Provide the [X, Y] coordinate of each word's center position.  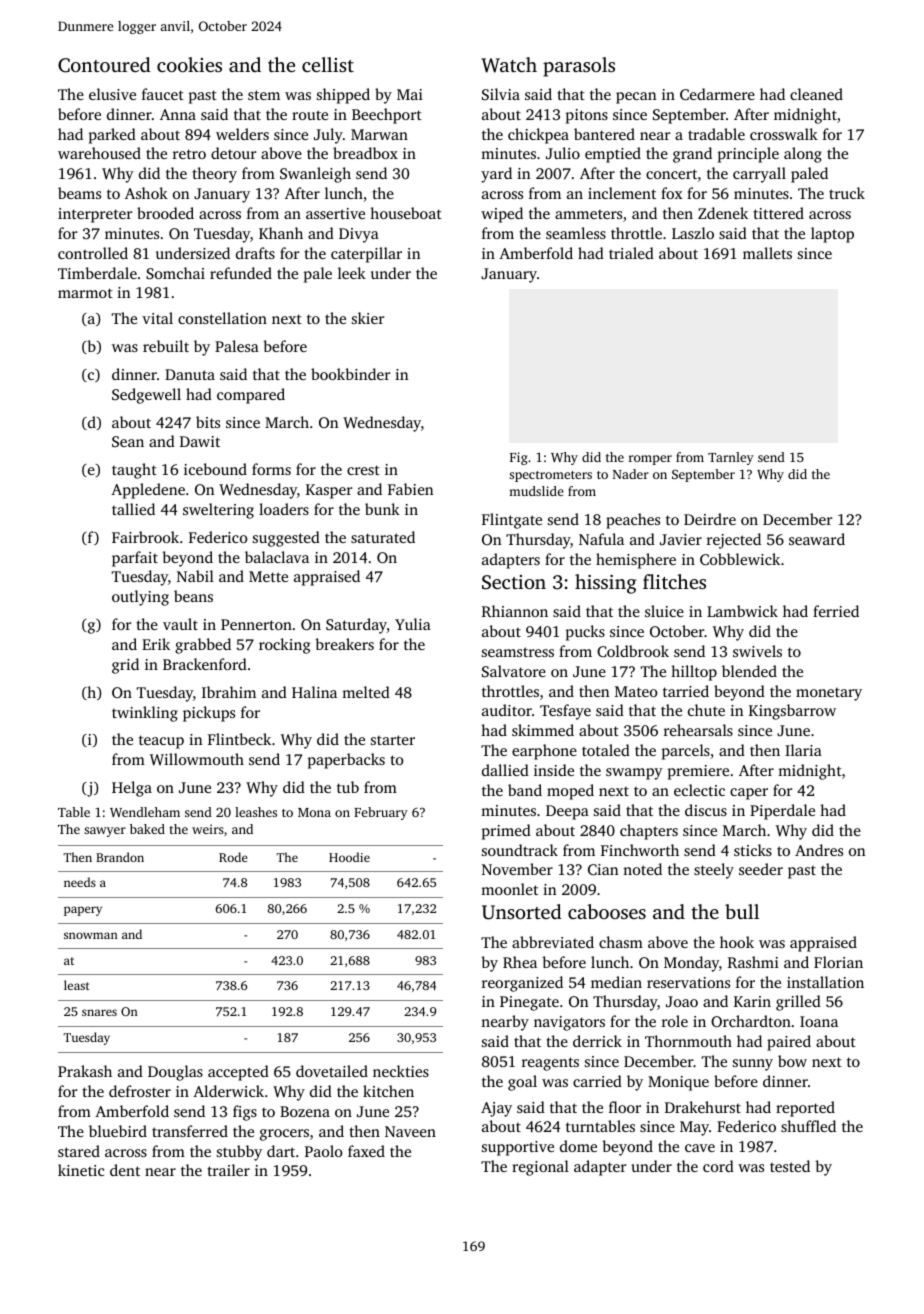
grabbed [203, 646]
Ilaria [803, 750]
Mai [410, 94]
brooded [165, 213]
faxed [366, 1151]
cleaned [816, 94]
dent [125, 1170]
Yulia [413, 624]
